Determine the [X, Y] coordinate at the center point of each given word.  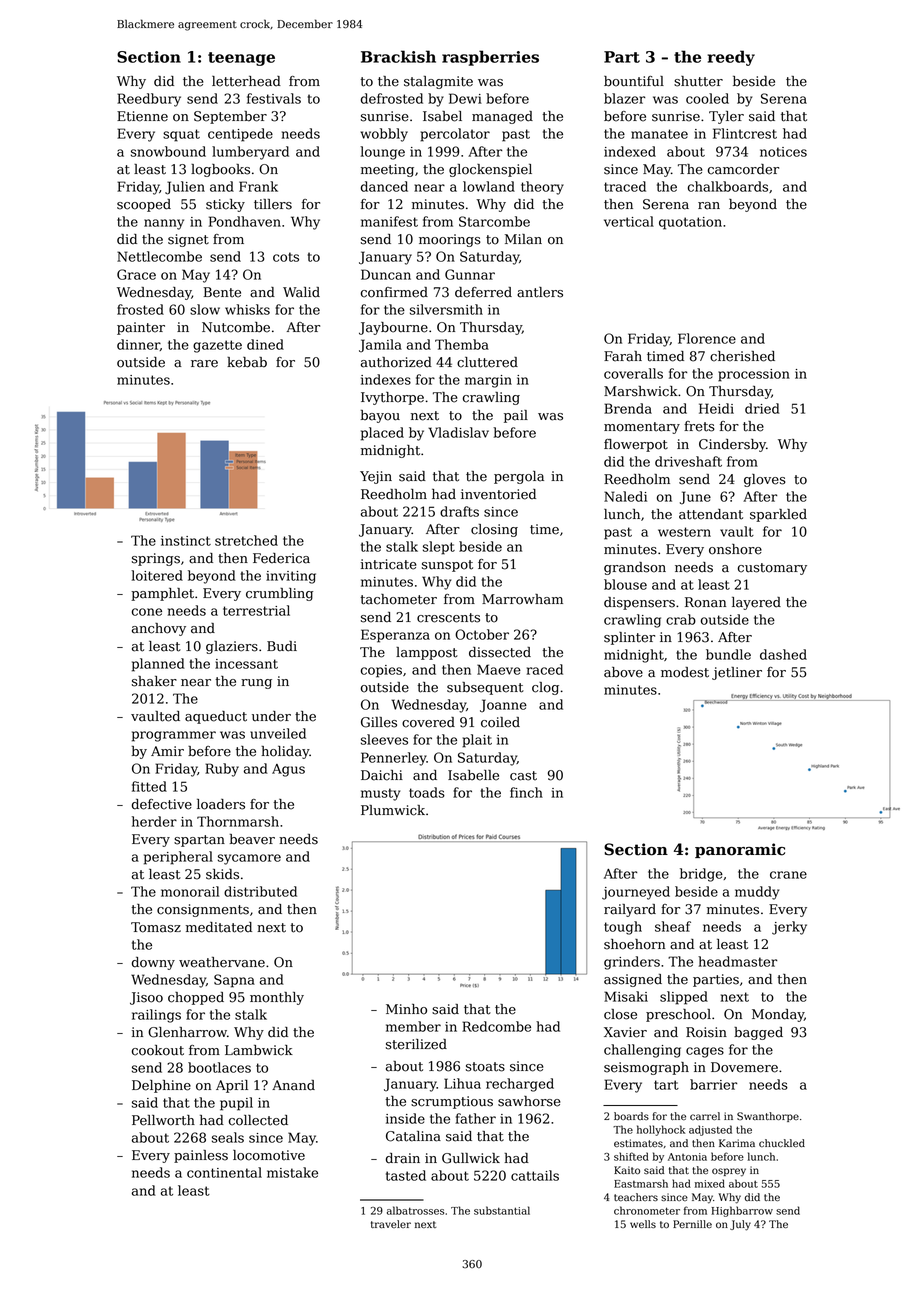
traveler [391, 1224]
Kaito [627, 1170]
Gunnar [470, 274]
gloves [765, 480]
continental [224, 1172]
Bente [222, 292]
